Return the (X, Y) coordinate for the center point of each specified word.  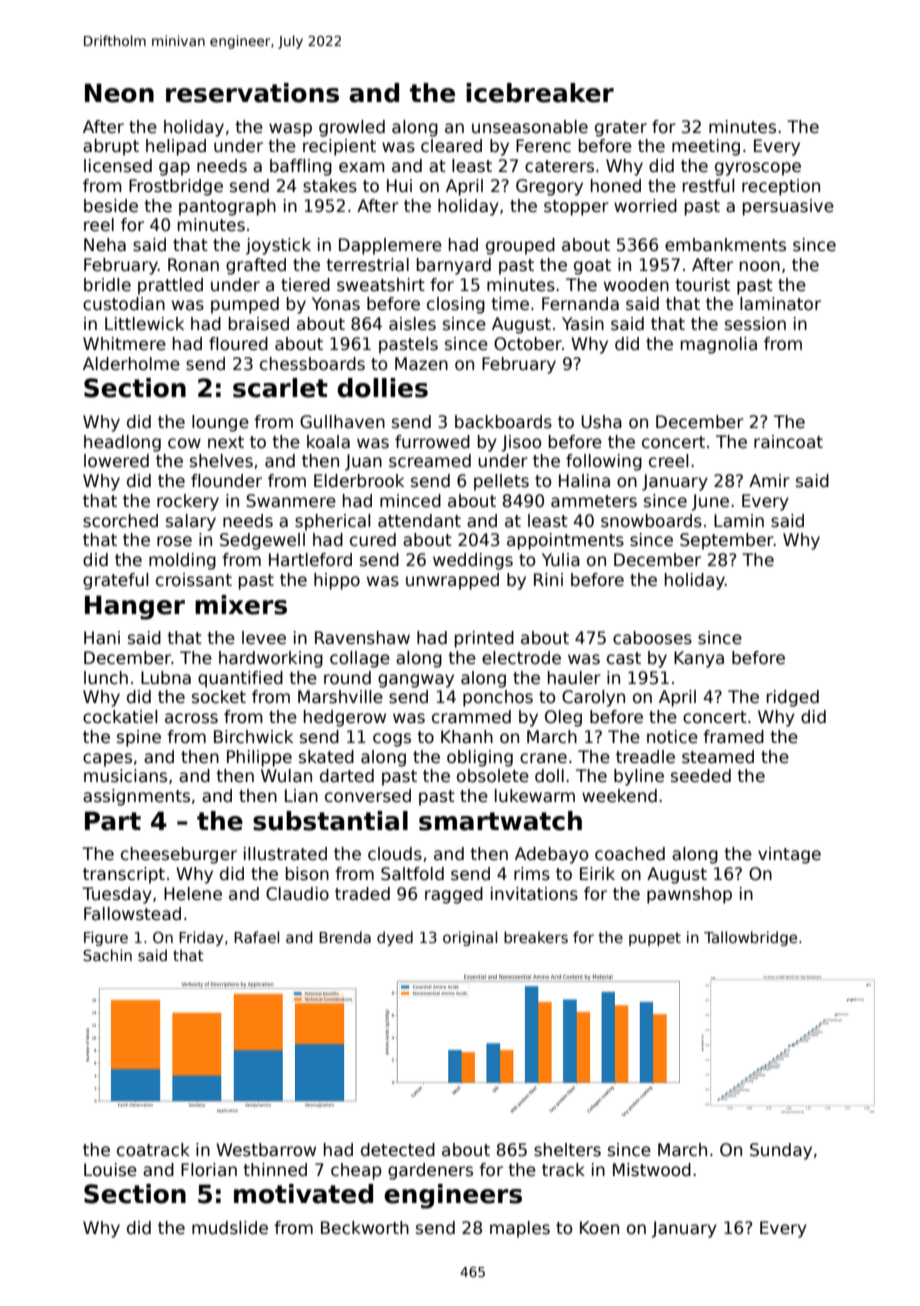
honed (616, 186)
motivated (303, 1194)
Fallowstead (132, 914)
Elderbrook (359, 481)
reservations (252, 93)
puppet (655, 939)
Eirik (597, 873)
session (755, 324)
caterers (559, 166)
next (226, 442)
